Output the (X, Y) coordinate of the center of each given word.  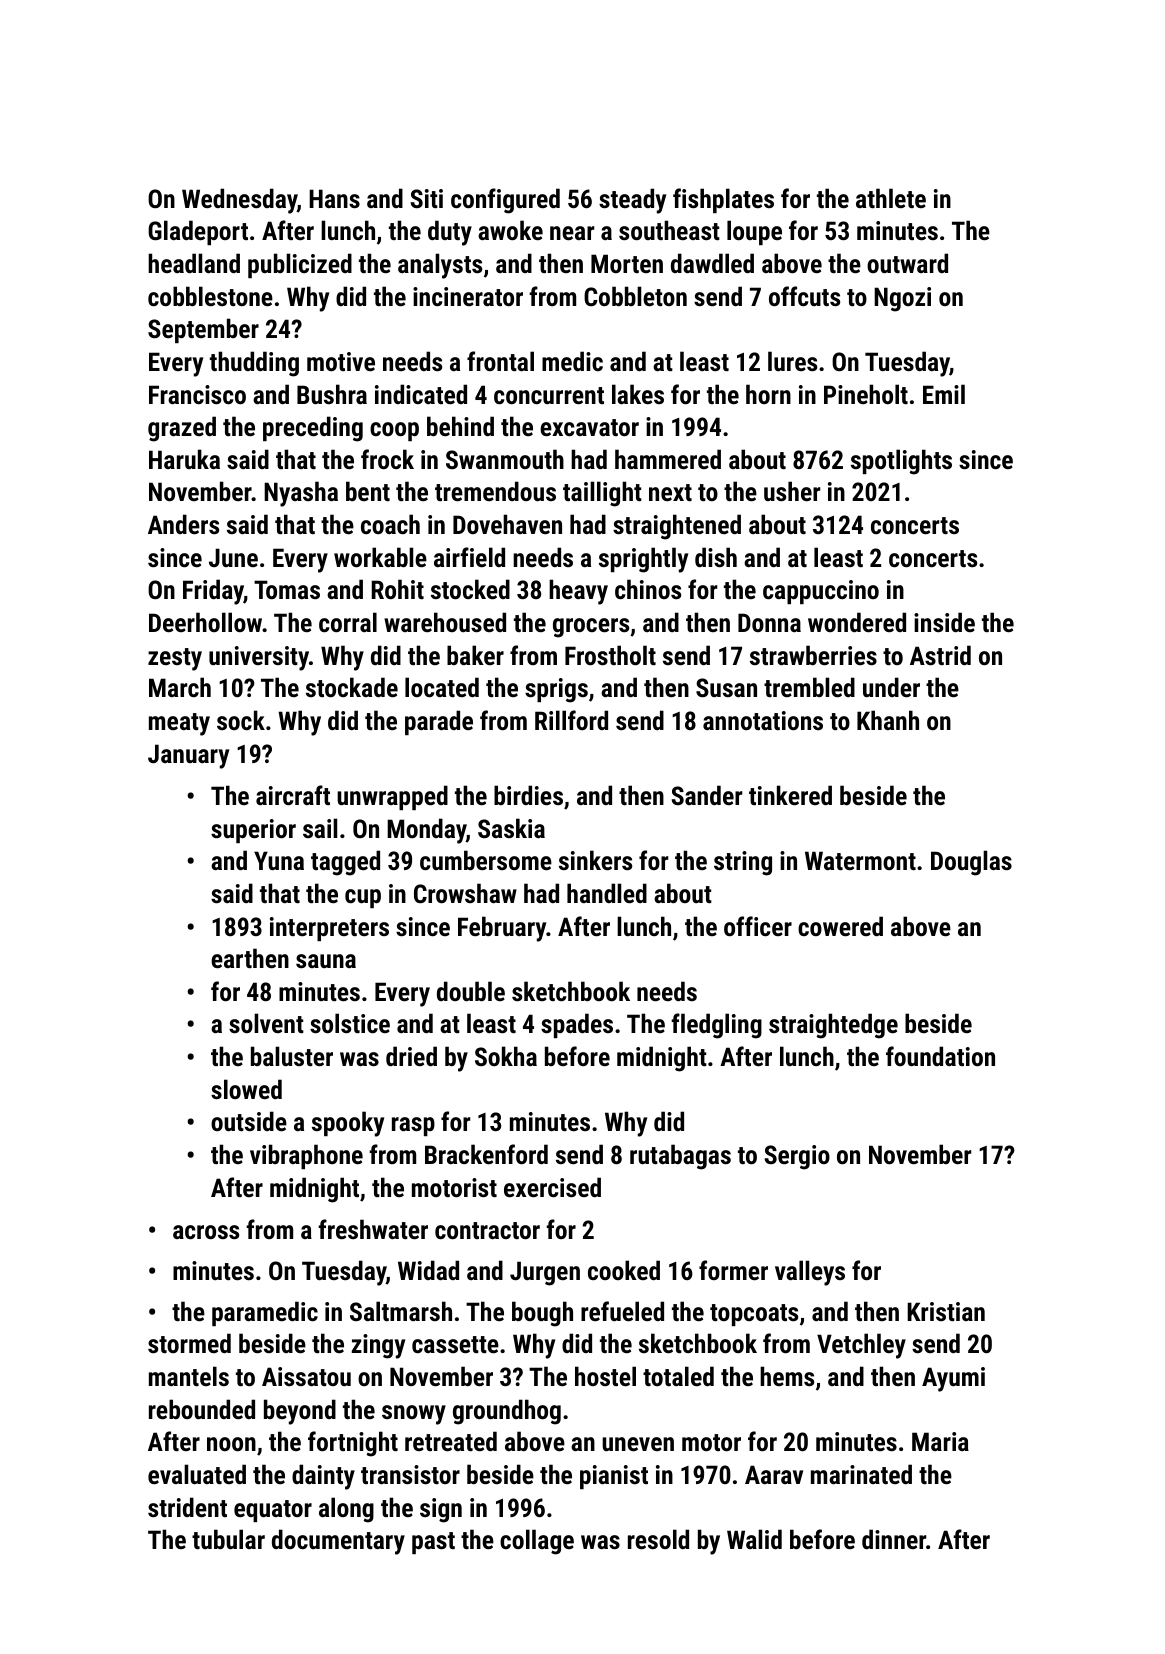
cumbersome (486, 860)
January (188, 756)
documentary (338, 1542)
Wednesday (239, 201)
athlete (891, 198)
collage (537, 1542)
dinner (894, 1539)
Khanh (888, 720)
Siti (427, 198)
